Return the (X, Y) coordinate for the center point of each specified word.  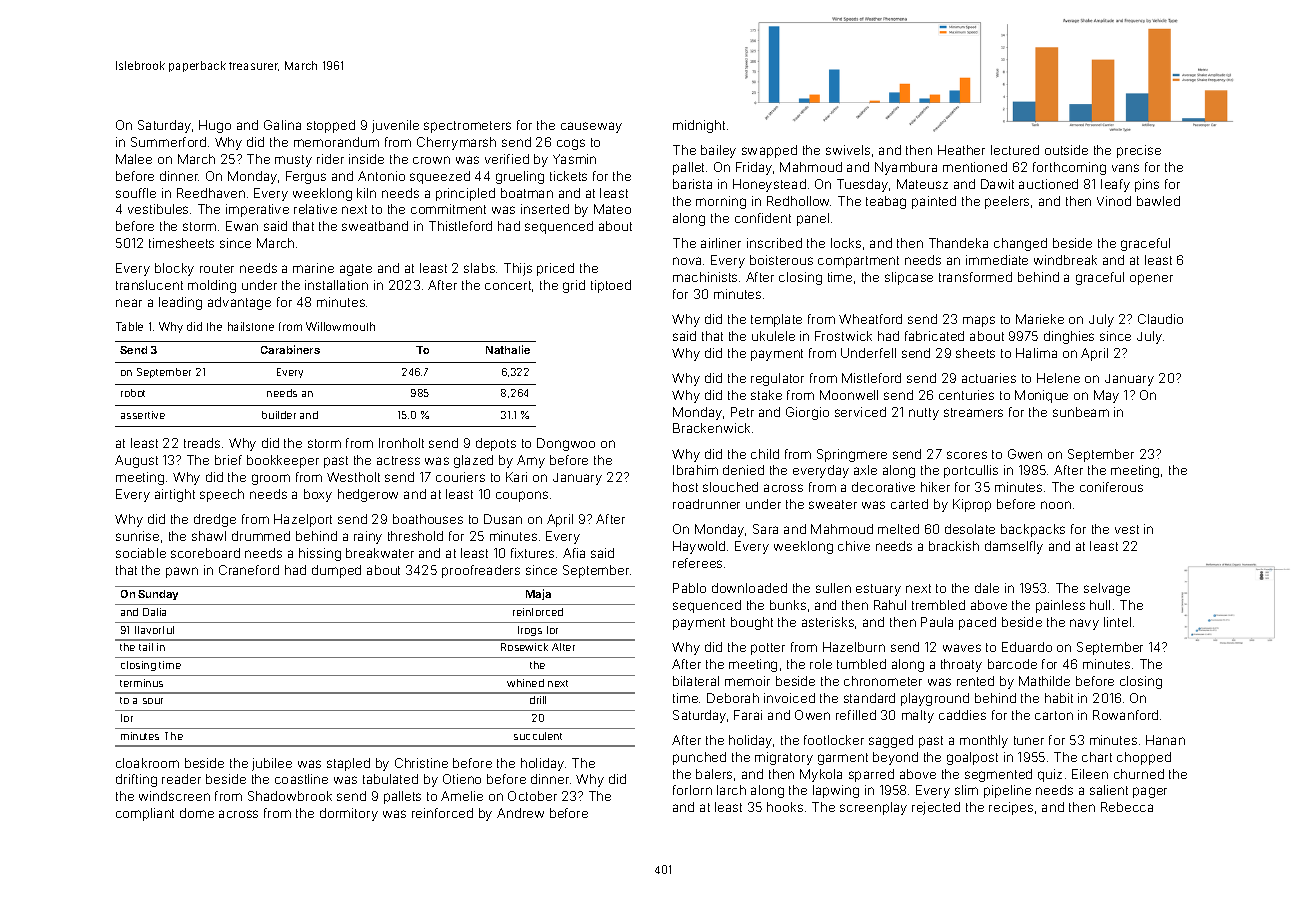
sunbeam (1081, 412)
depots (496, 444)
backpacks (1033, 530)
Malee (134, 159)
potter (768, 649)
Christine (421, 763)
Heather (961, 150)
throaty (961, 665)
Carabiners (290, 349)
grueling (520, 177)
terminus (141, 683)
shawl (209, 536)
